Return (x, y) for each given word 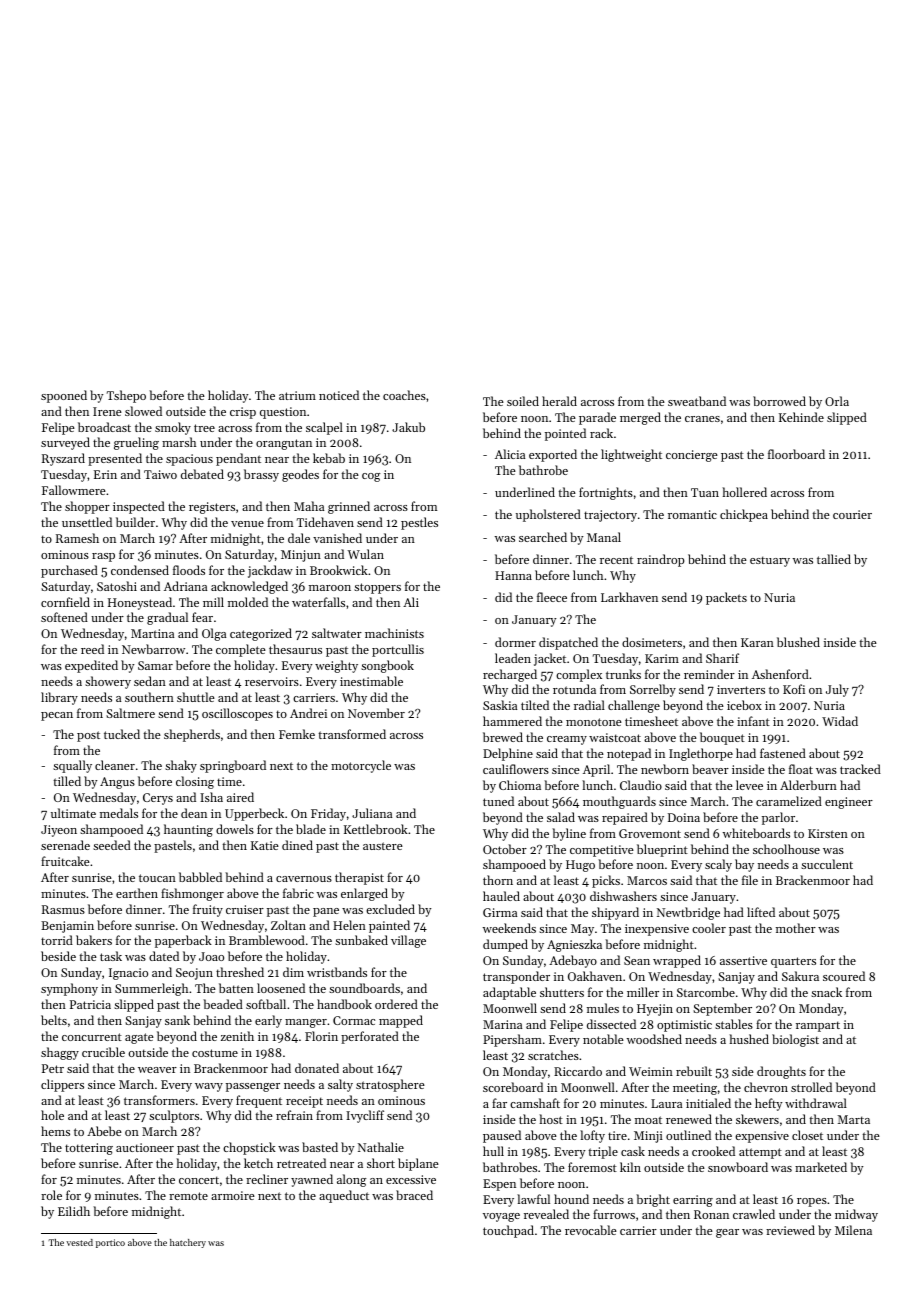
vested (79, 1242)
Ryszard (63, 459)
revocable (591, 1230)
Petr (53, 1068)
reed (92, 649)
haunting (188, 830)
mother (796, 928)
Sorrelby (653, 690)
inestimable (371, 681)
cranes (702, 419)
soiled (523, 401)
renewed (689, 1119)
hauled (501, 896)
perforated (370, 1037)
